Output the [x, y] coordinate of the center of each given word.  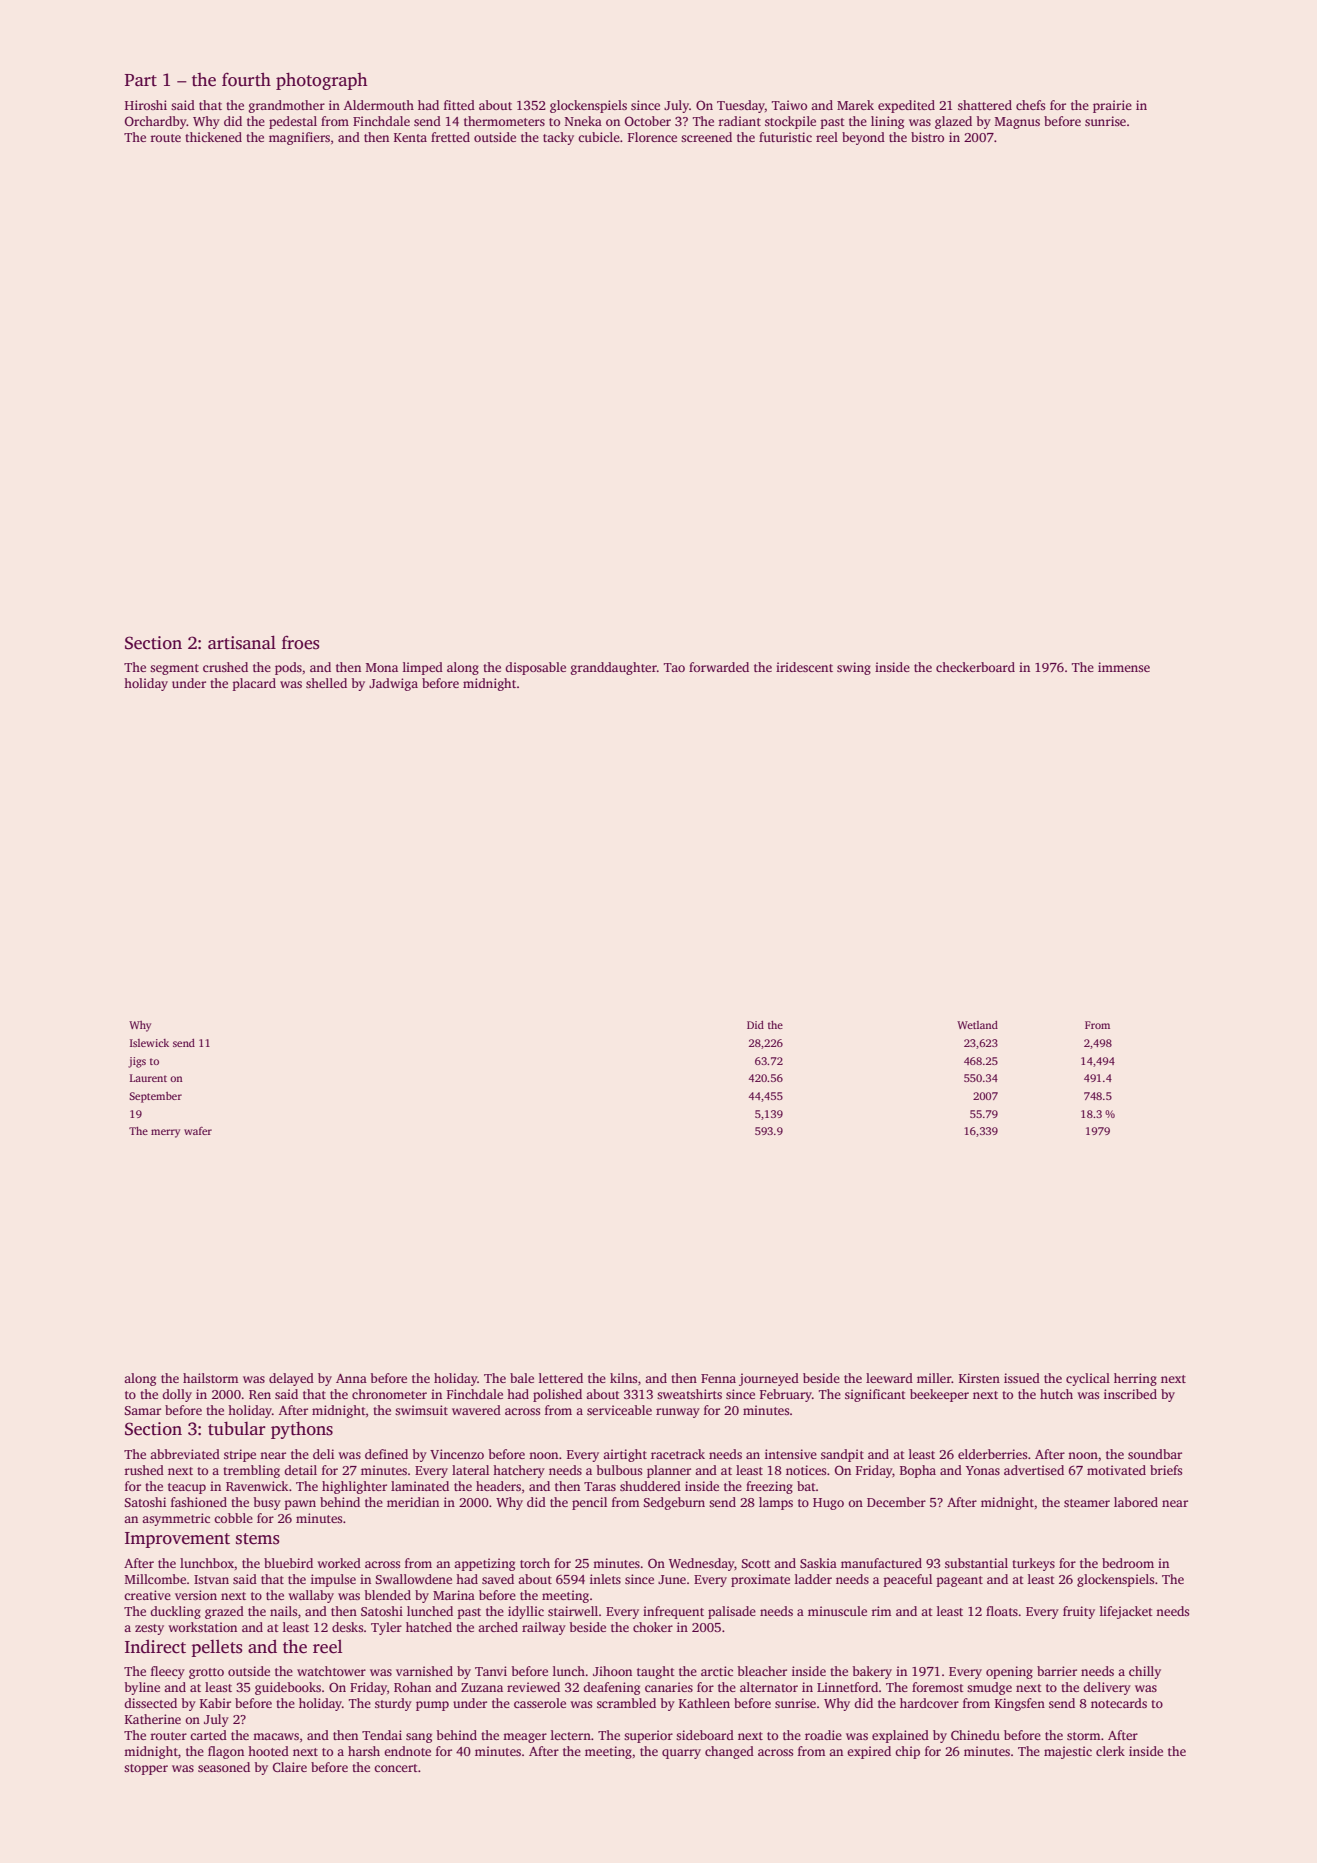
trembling [251, 1471]
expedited [906, 106]
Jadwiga [393, 684]
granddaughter [614, 668]
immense [1124, 667]
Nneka [583, 121]
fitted [459, 105]
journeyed [769, 1379]
